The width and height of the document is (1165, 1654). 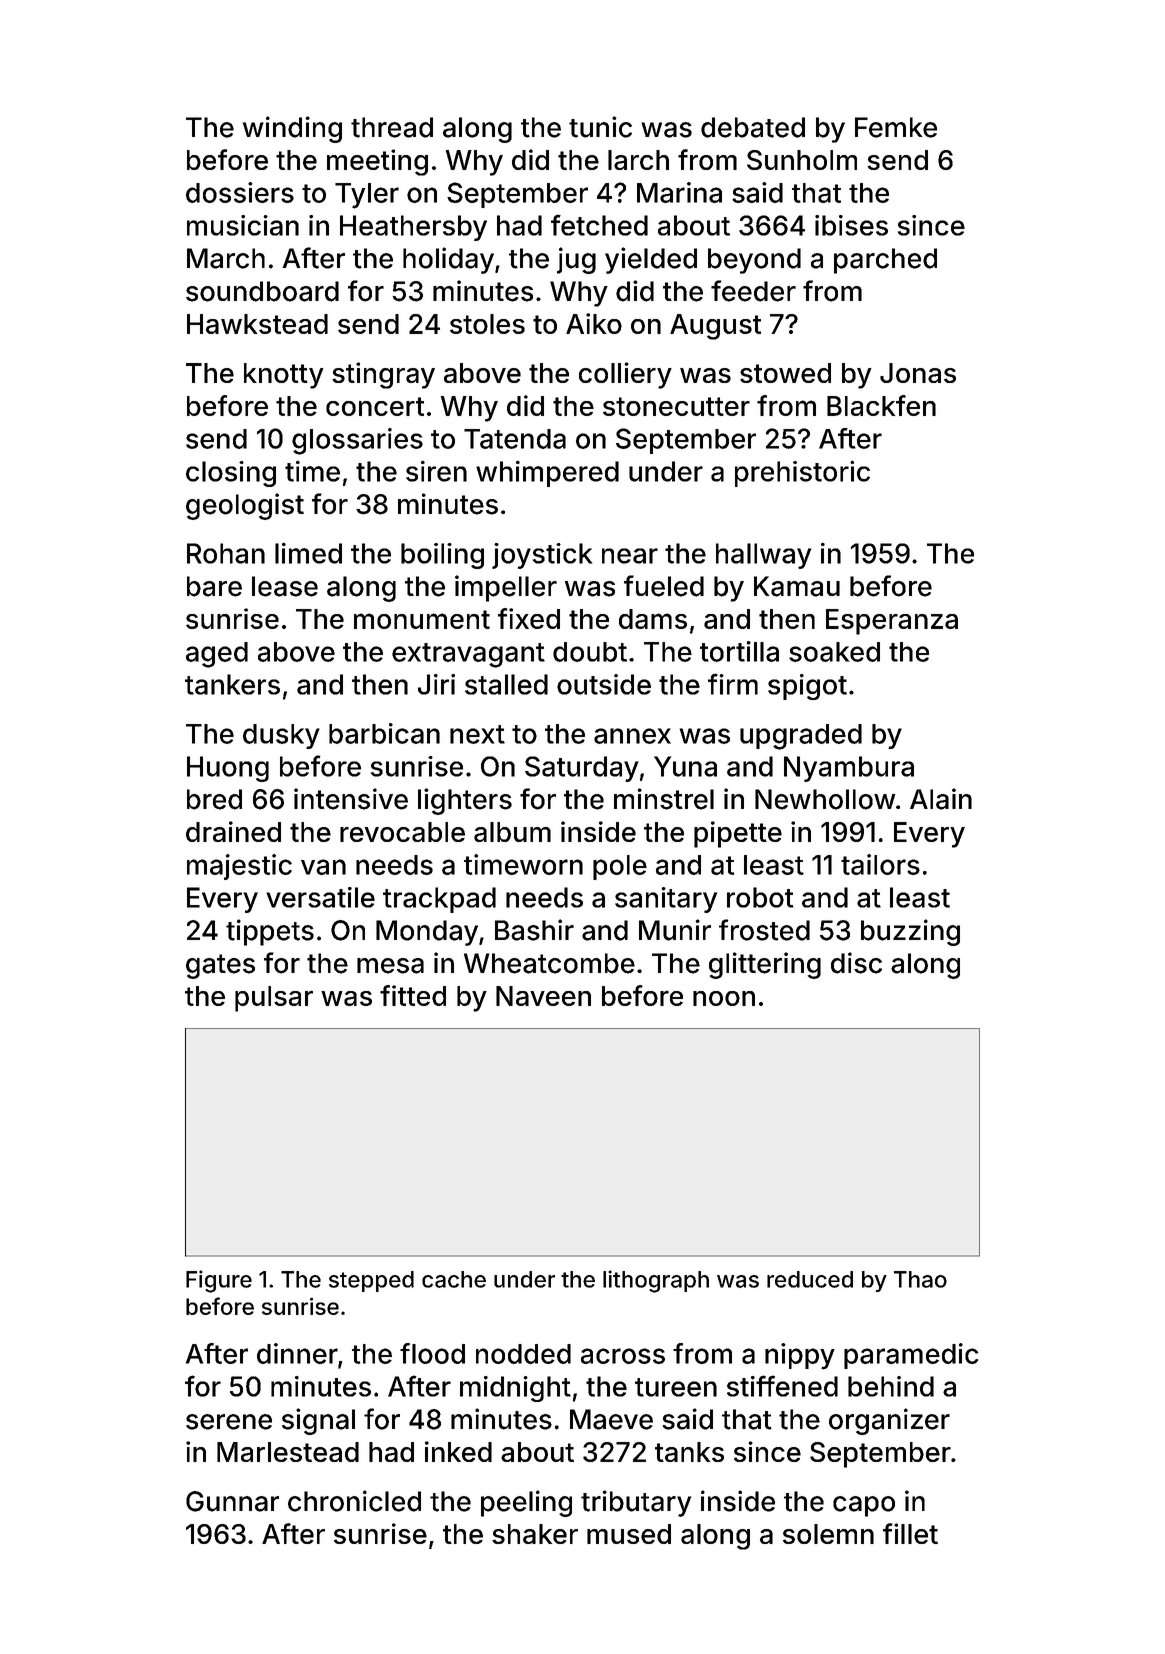 I want to click on dossiers, so click(x=240, y=192).
